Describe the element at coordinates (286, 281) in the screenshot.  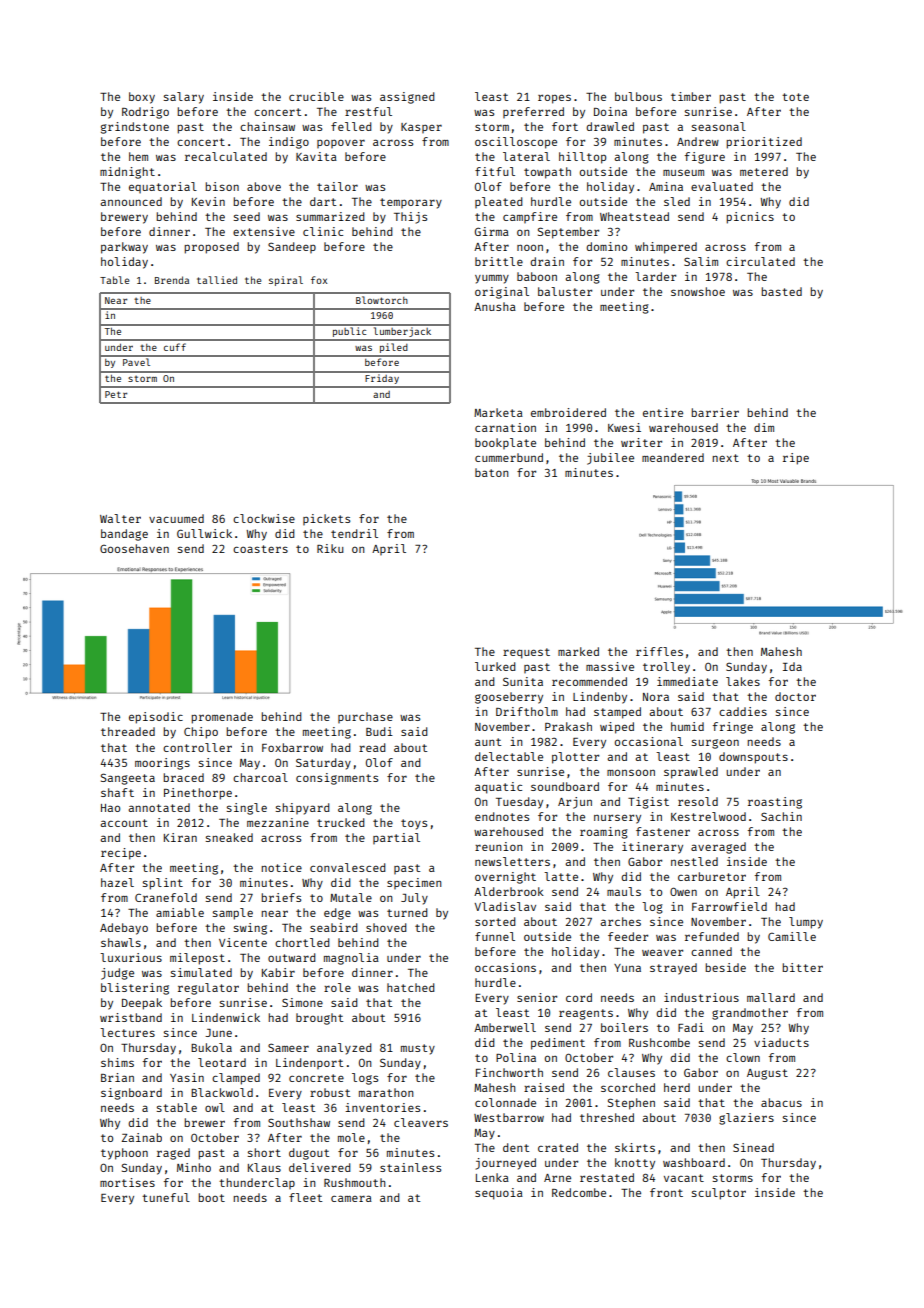
I see `spiral` at that location.
